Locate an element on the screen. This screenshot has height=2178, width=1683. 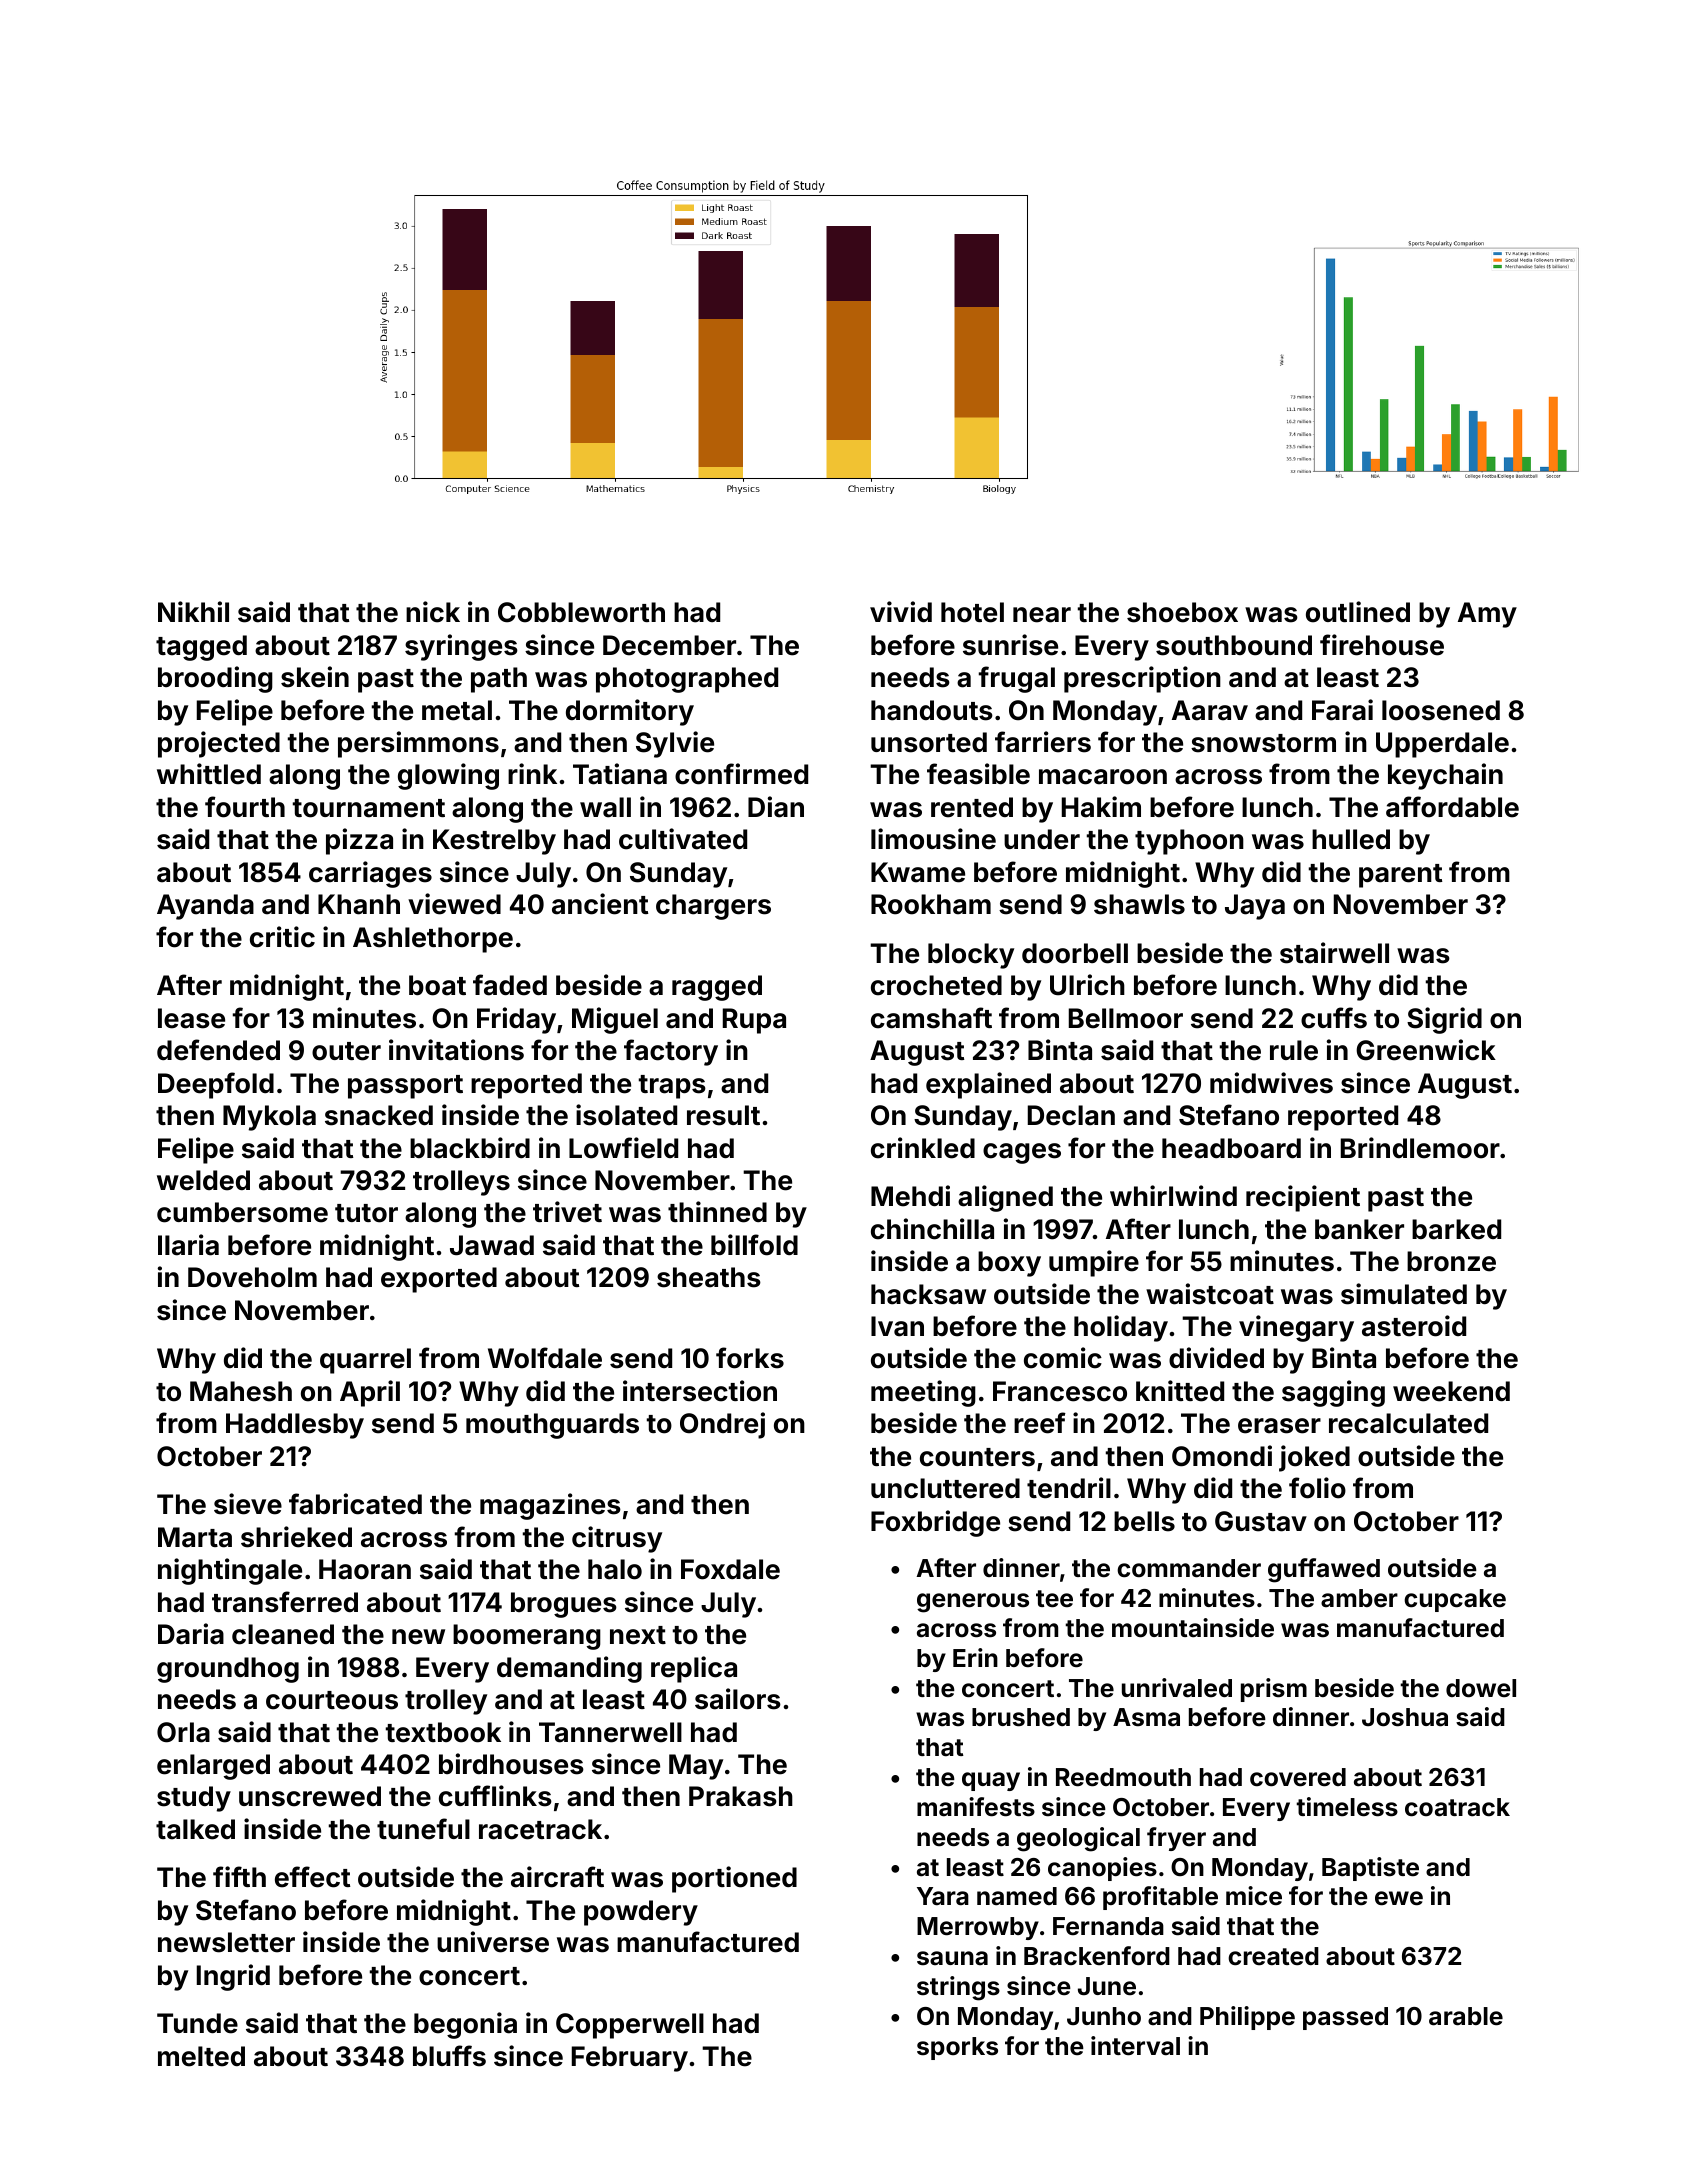
melted is located at coordinates (201, 2056).
